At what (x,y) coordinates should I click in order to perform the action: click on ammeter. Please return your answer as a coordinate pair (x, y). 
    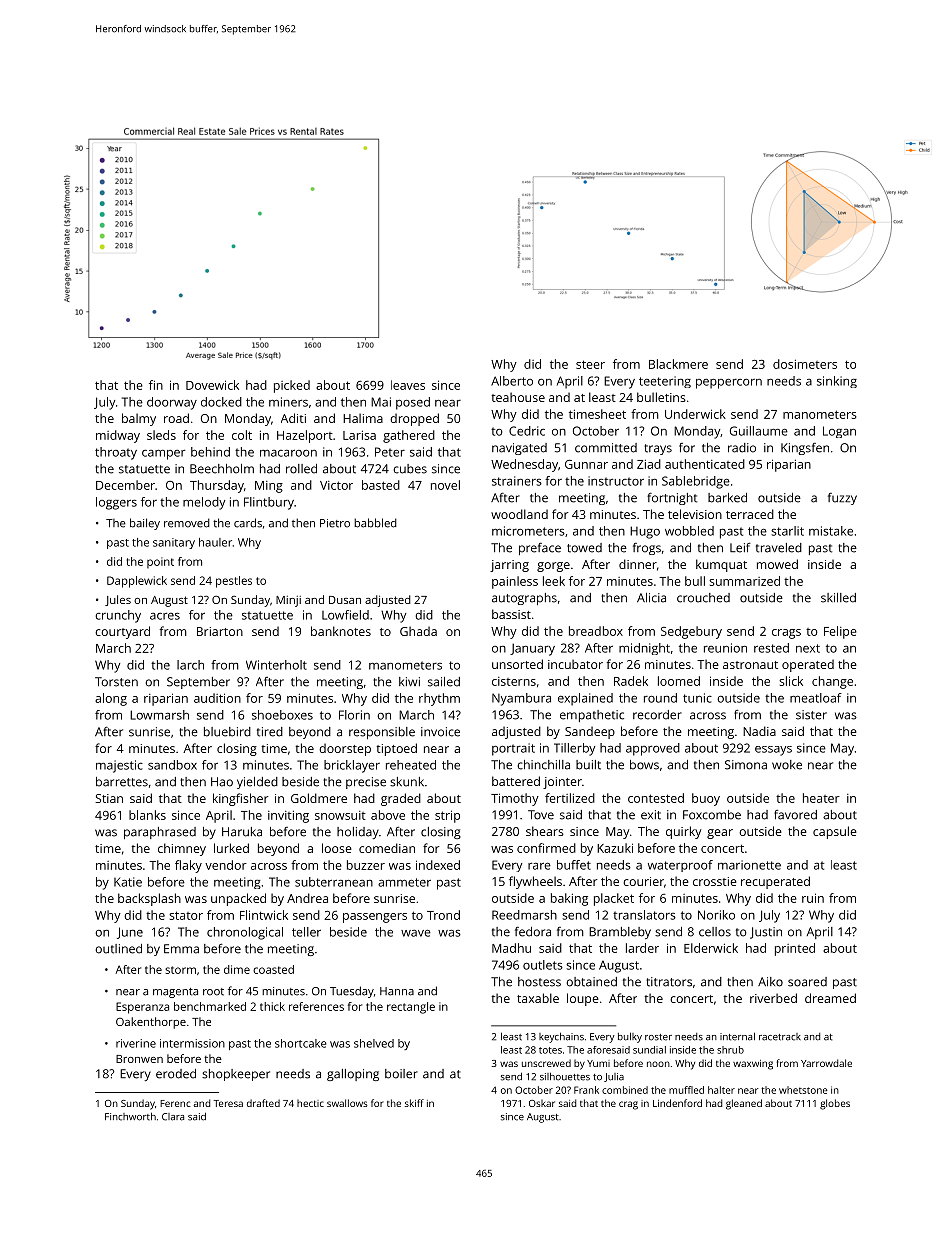
    Looking at the image, I should click on (404, 882).
